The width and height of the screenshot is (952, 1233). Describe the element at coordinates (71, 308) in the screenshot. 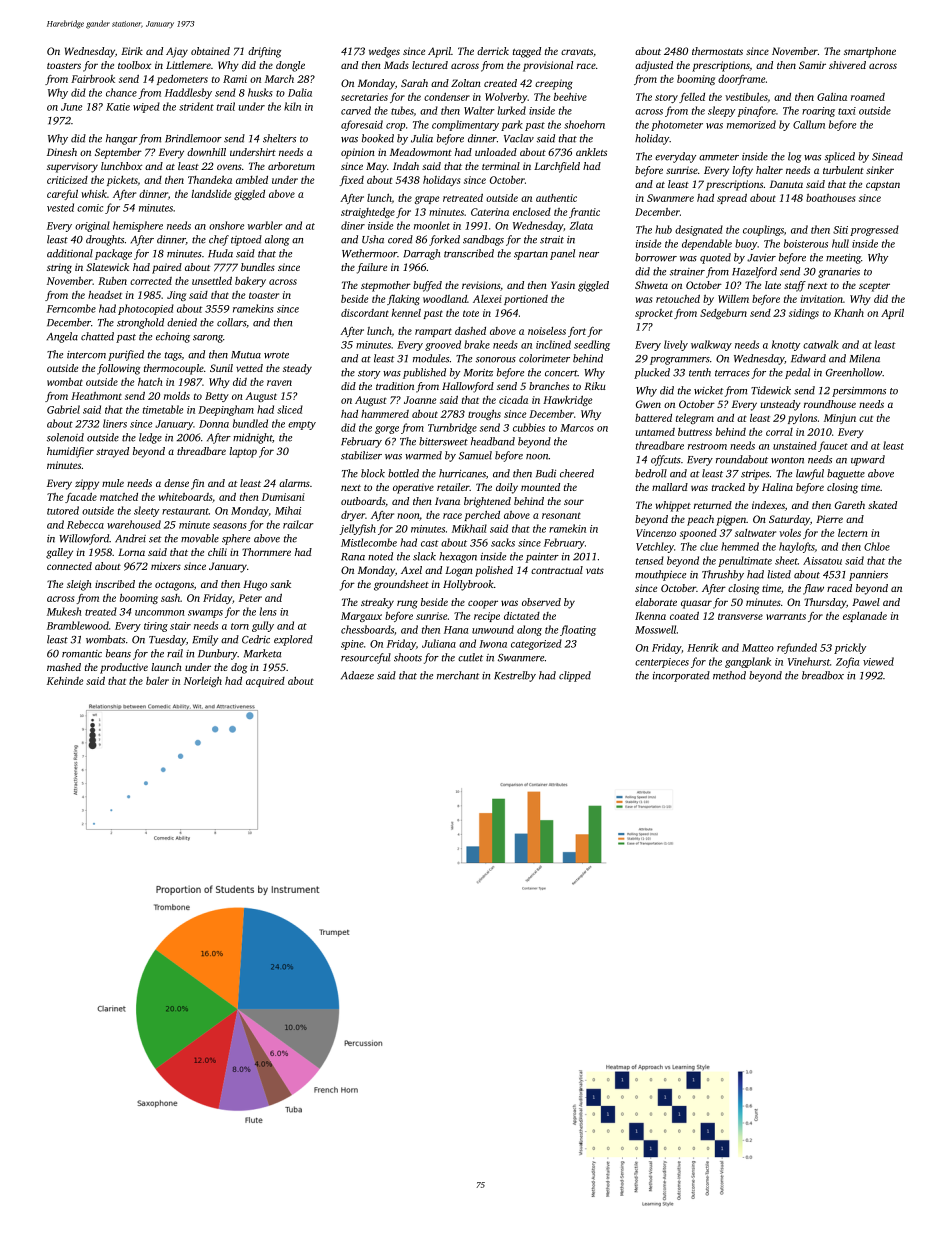

I see `Ferncombe` at that location.
